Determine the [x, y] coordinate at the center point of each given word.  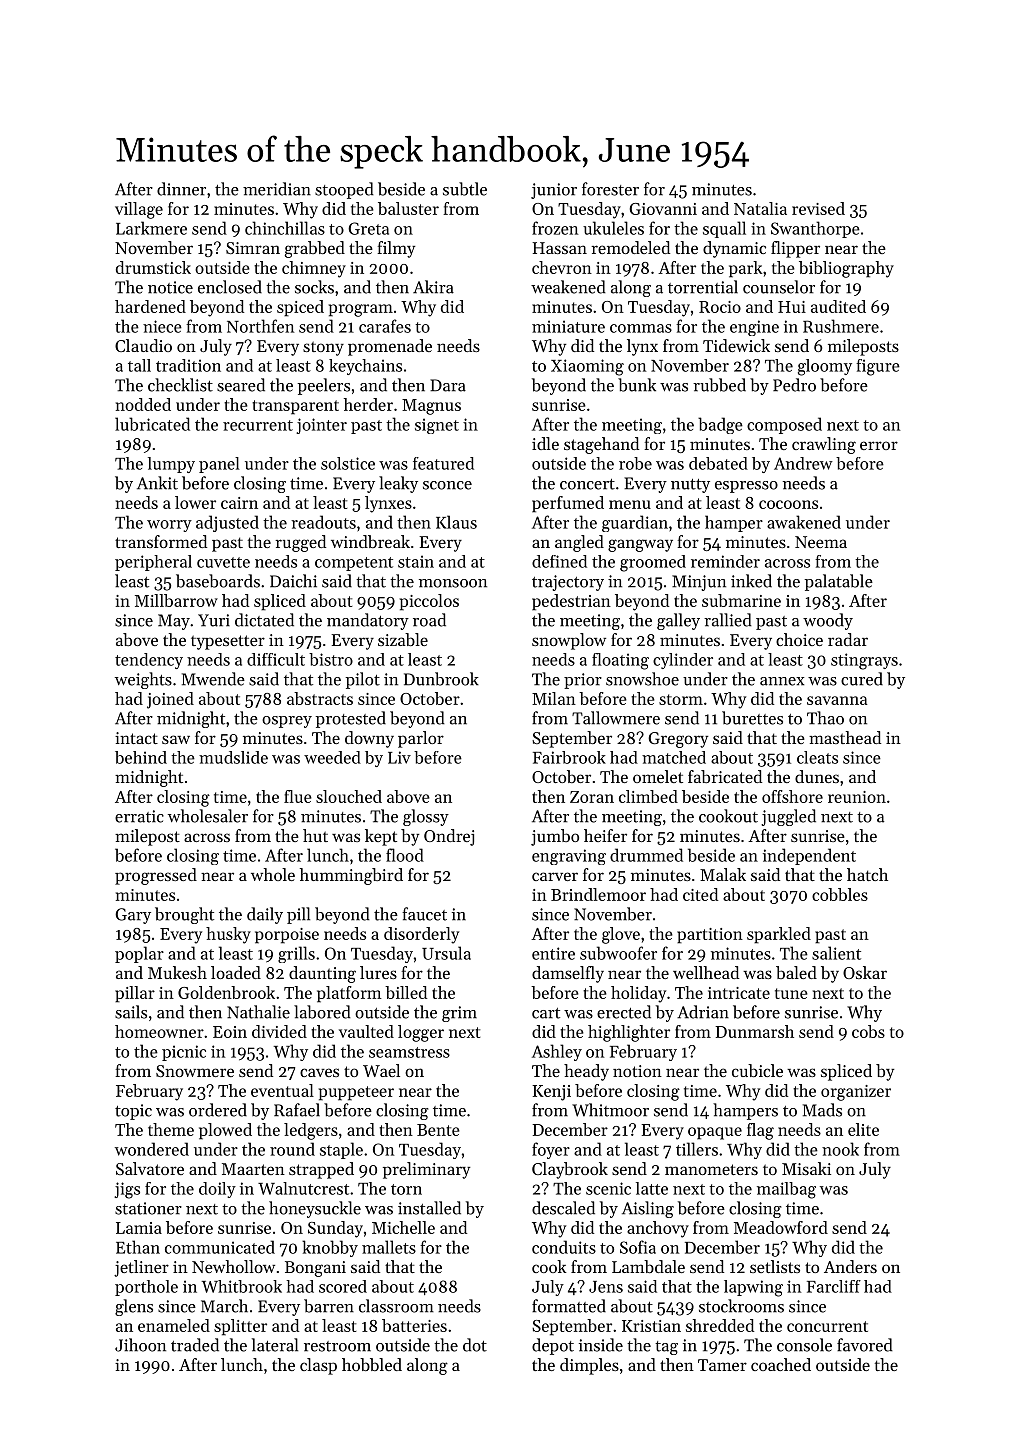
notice [170, 287]
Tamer [722, 1365]
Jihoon [140, 1345]
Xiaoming [587, 367]
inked [751, 581]
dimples [589, 1366]
